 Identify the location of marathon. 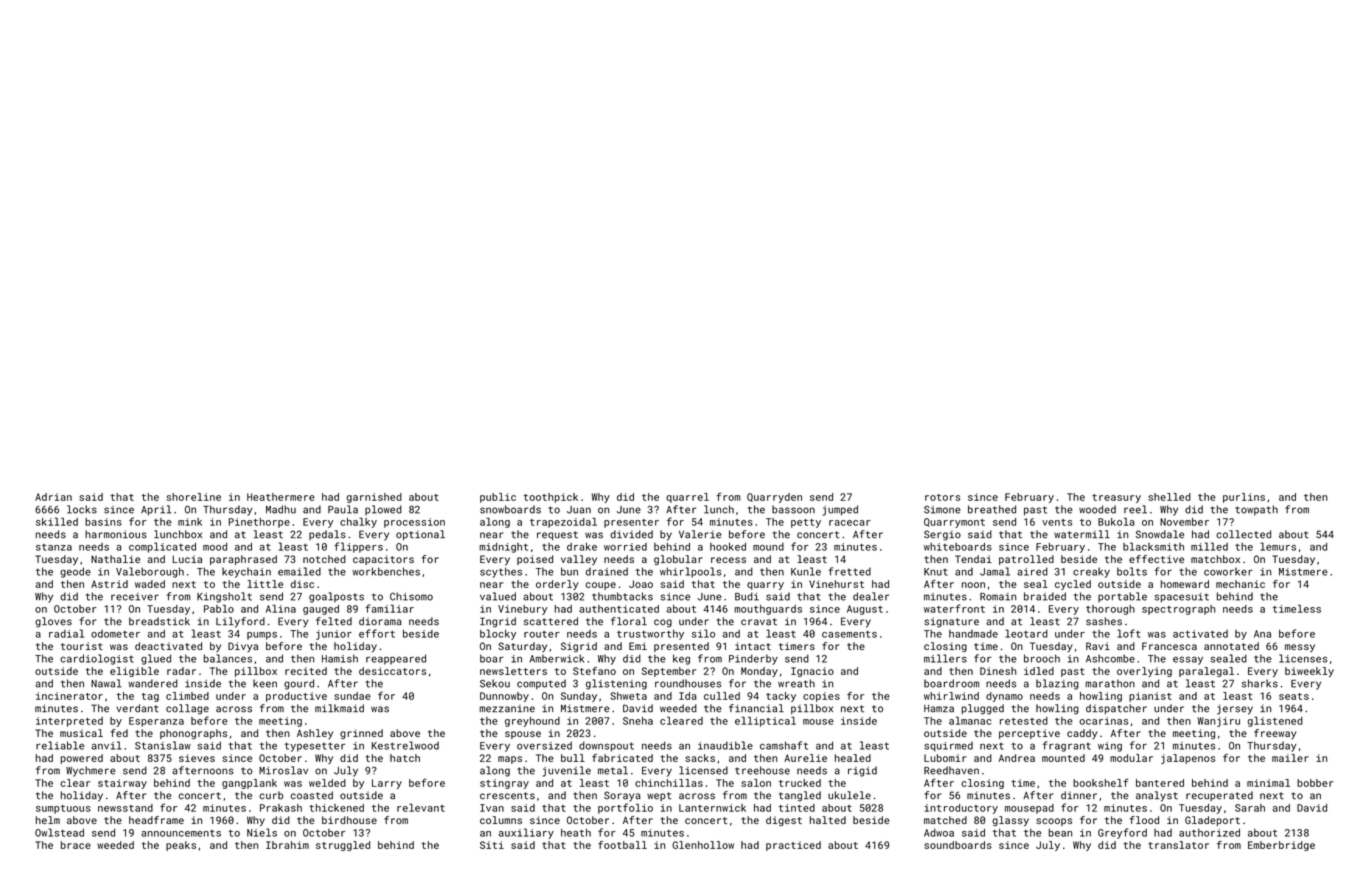
(1110, 683).
